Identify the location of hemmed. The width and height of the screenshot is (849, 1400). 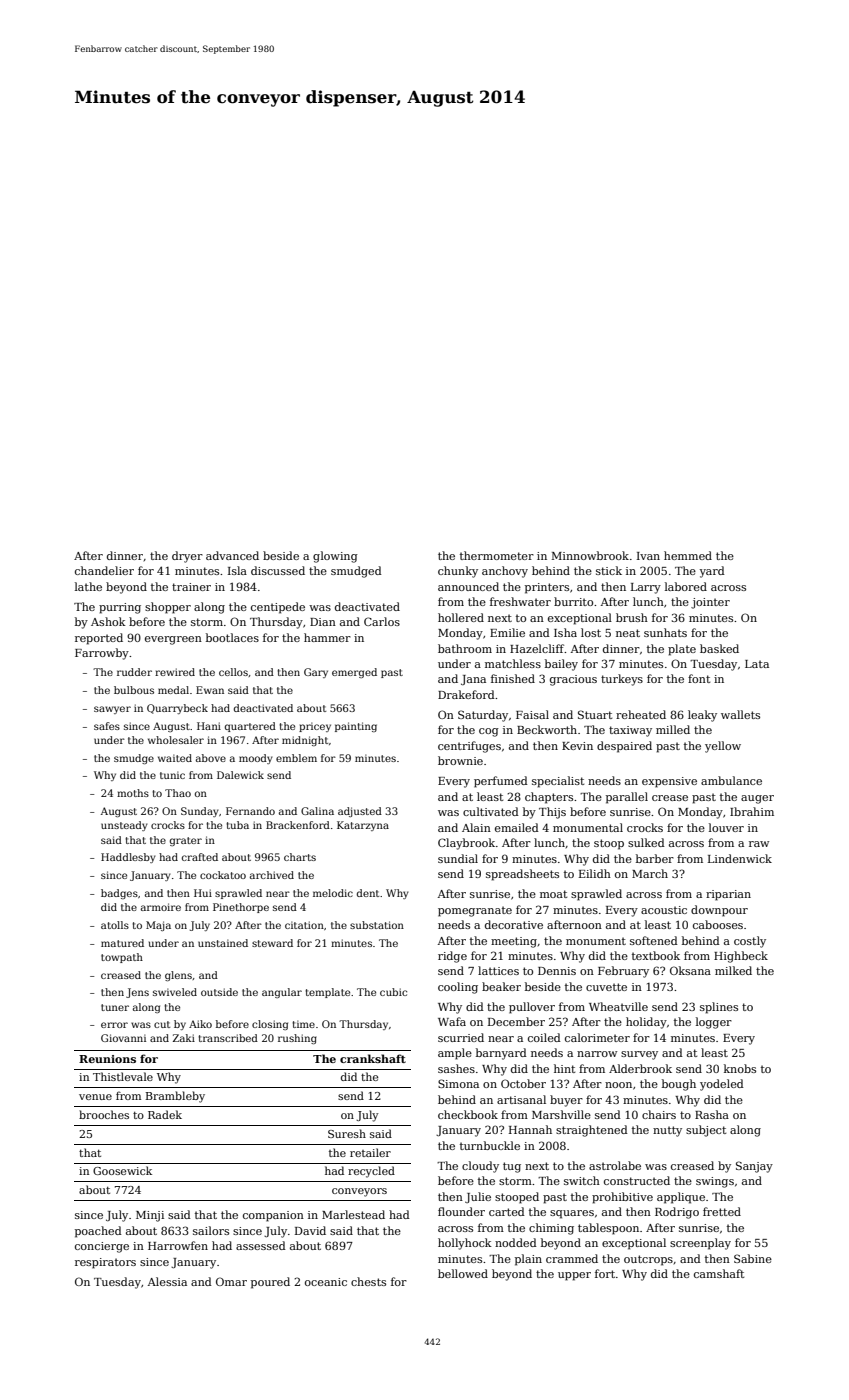
(688, 555).
